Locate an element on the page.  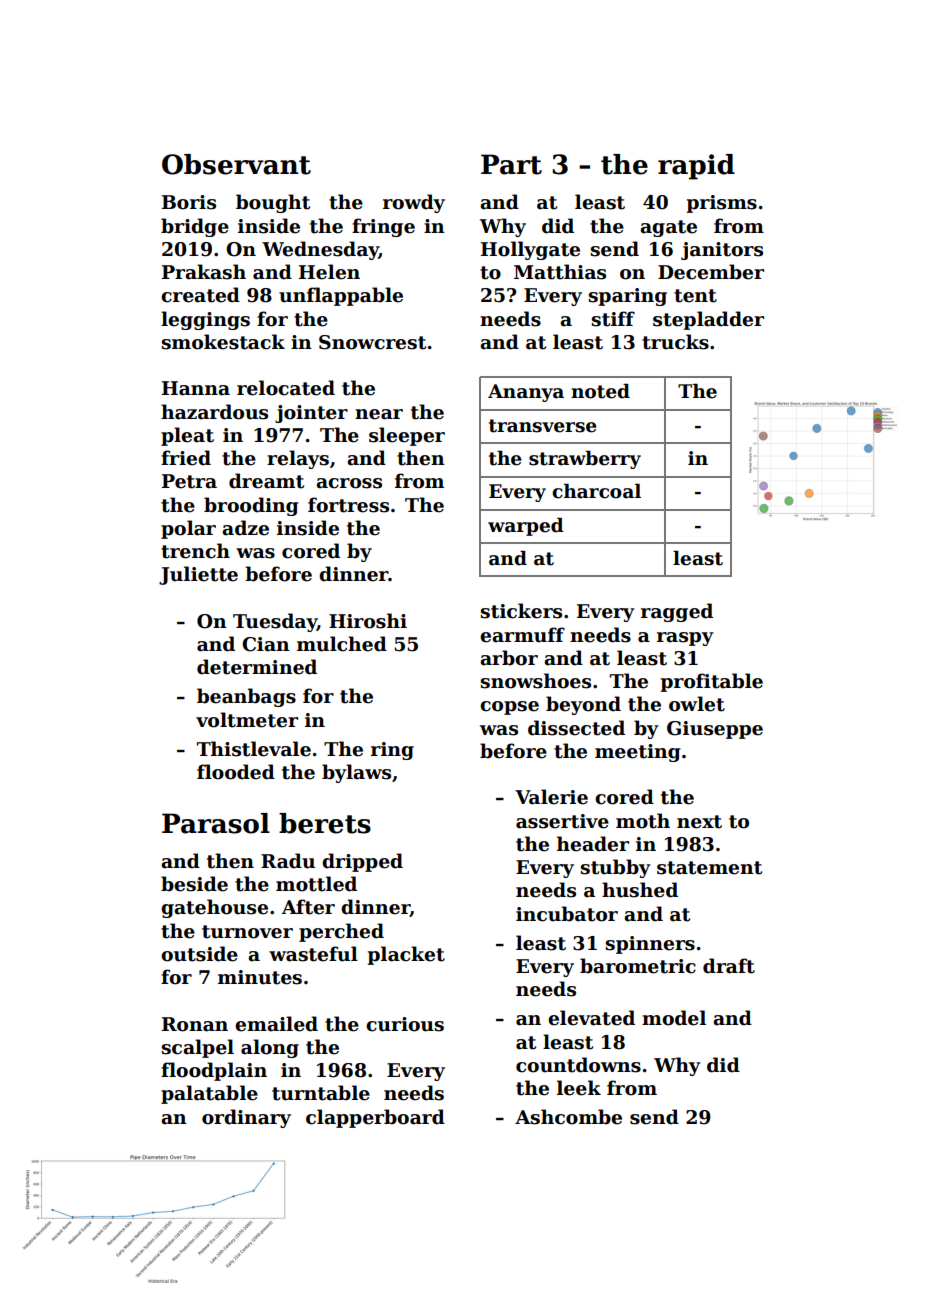
stepladder is located at coordinates (708, 320).
